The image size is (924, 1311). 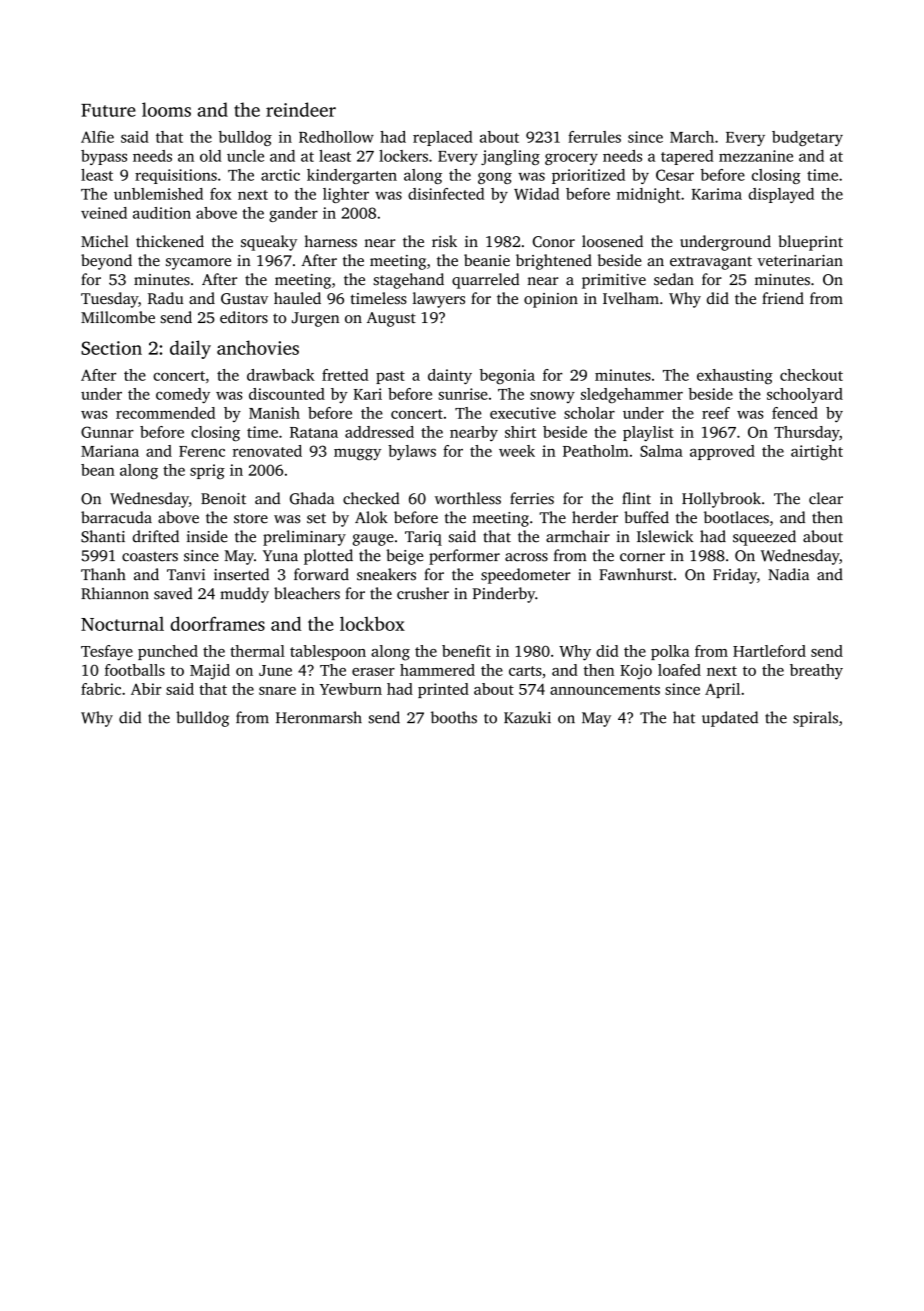 I want to click on March, so click(x=692, y=137).
